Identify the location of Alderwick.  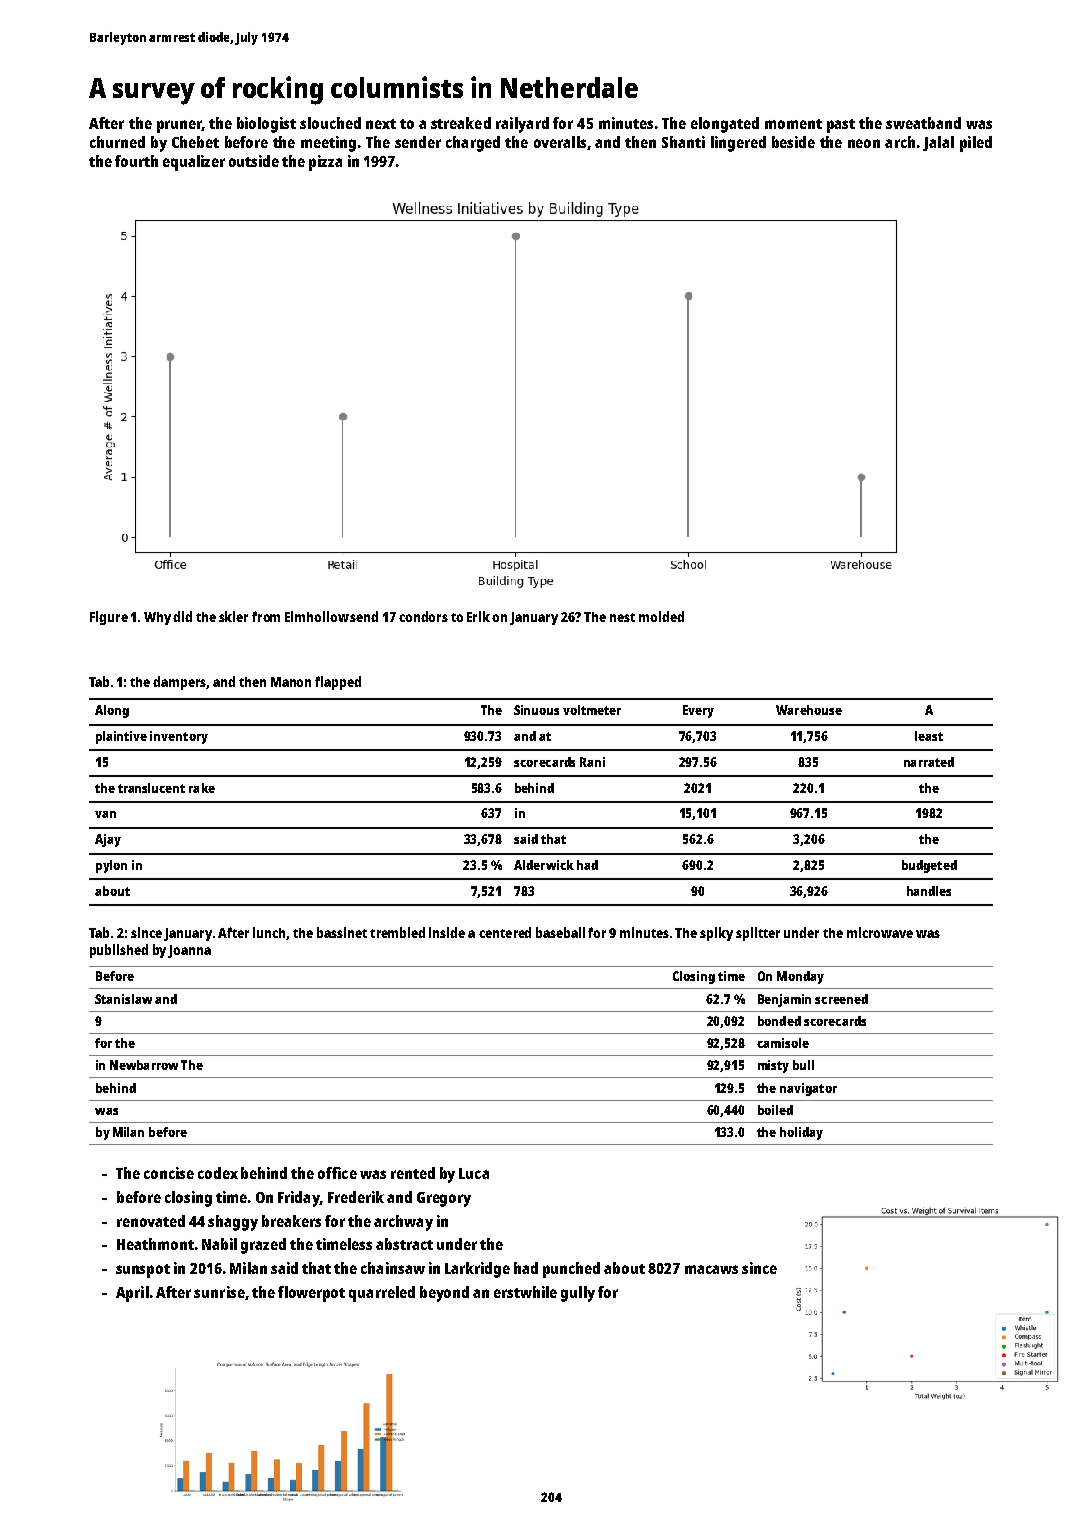
(544, 865).
